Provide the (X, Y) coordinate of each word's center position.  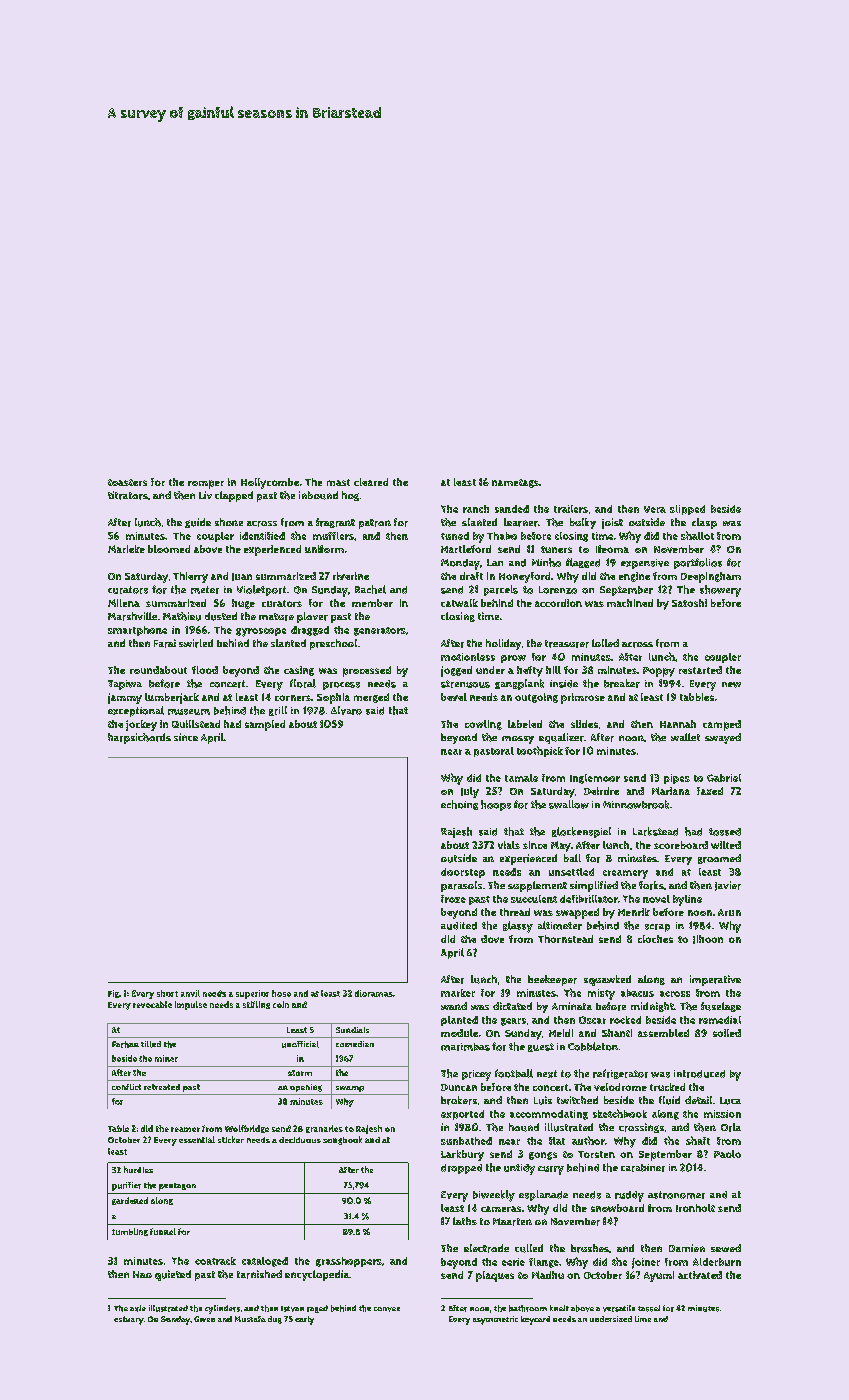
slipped (687, 510)
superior (252, 994)
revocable (152, 1004)
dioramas (374, 993)
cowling (483, 725)
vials (509, 845)
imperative (715, 980)
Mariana (671, 791)
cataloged (265, 1262)
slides (584, 724)
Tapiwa (125, 685)
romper (206, 484)
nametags (515, 483)
